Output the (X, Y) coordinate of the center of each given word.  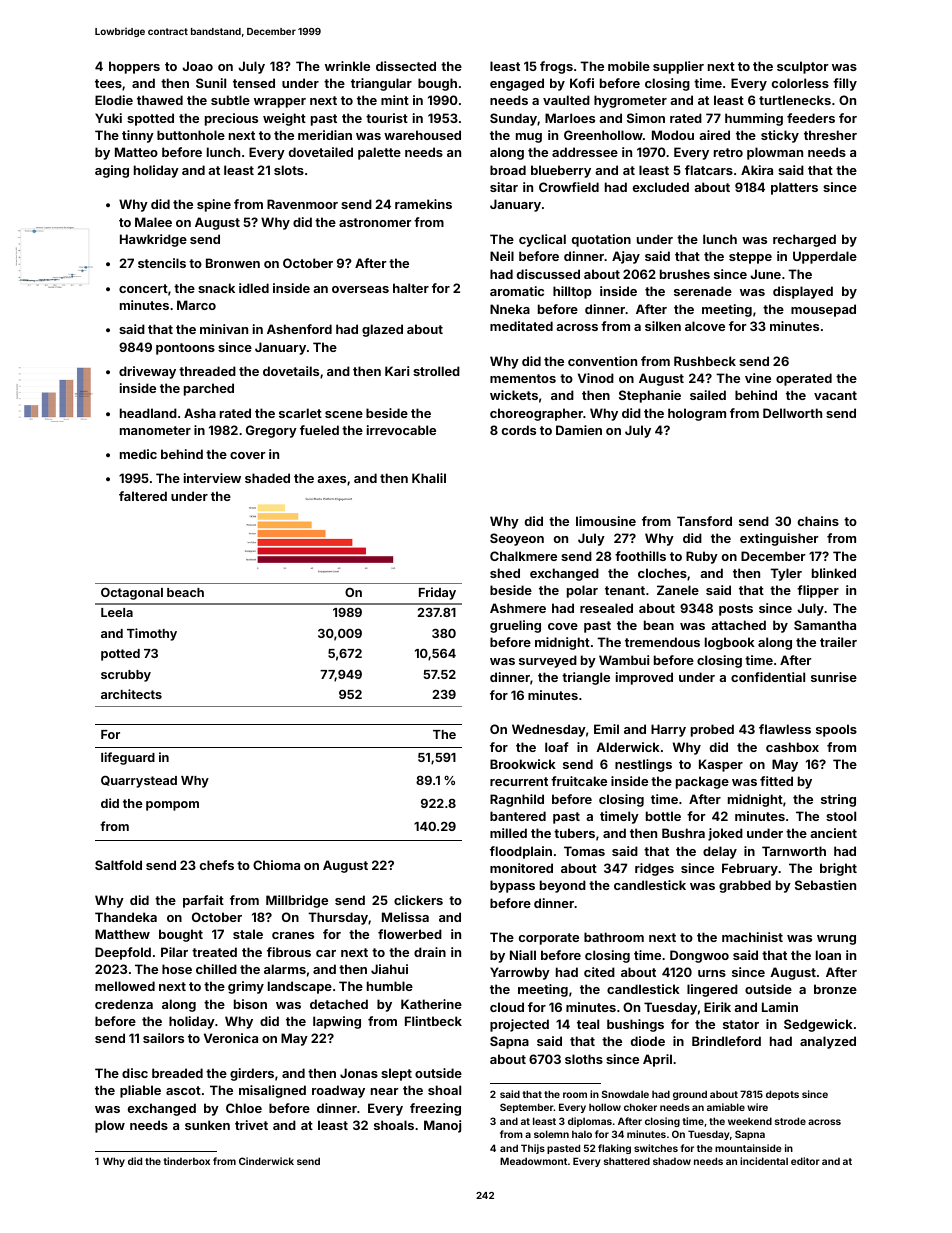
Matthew (122, 934)
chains (818, 521)
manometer (155, 430)
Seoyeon (517, 539)
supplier (678, 67)
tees (108, 83)
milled (508, 833)
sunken (207, 1125)
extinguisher (779, 539)
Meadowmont (533, 1161)
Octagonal (132, 593)
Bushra (683, 833)
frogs (556, 67)
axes (331, 479)
